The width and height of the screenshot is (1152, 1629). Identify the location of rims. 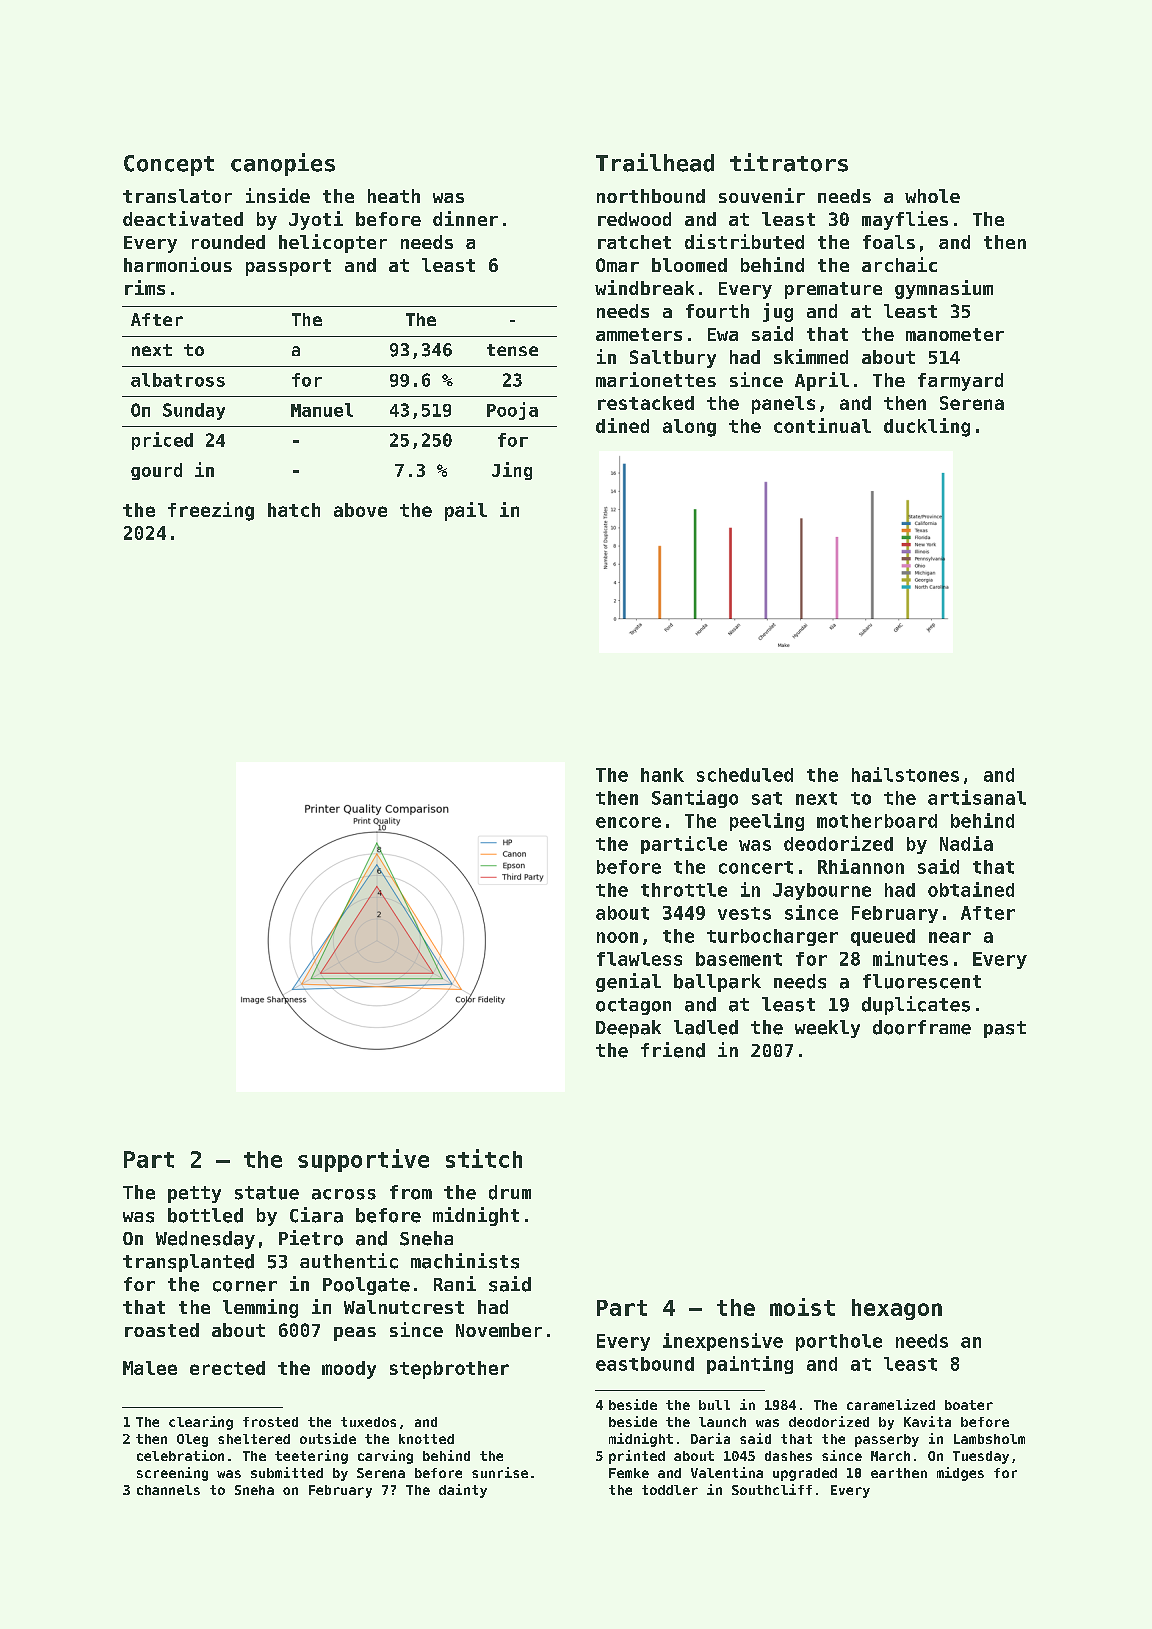
(145, 287).
